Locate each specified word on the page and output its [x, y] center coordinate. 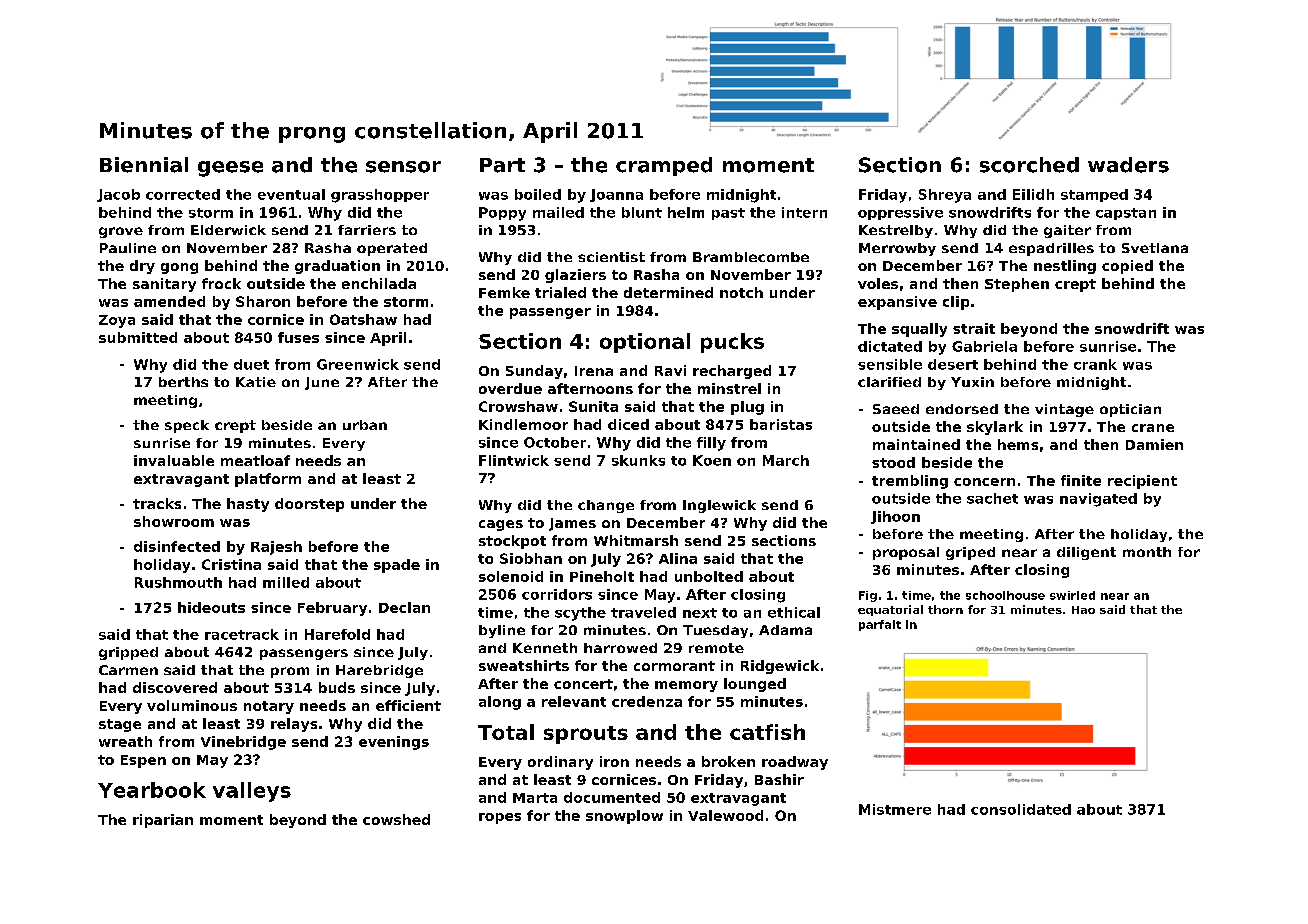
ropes [500, 818]
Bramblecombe [751, 257]
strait [974, 328]
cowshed [396, 819]
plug [747, 408]
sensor [403, 167]
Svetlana [1155, 248]
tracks [157, 503]
